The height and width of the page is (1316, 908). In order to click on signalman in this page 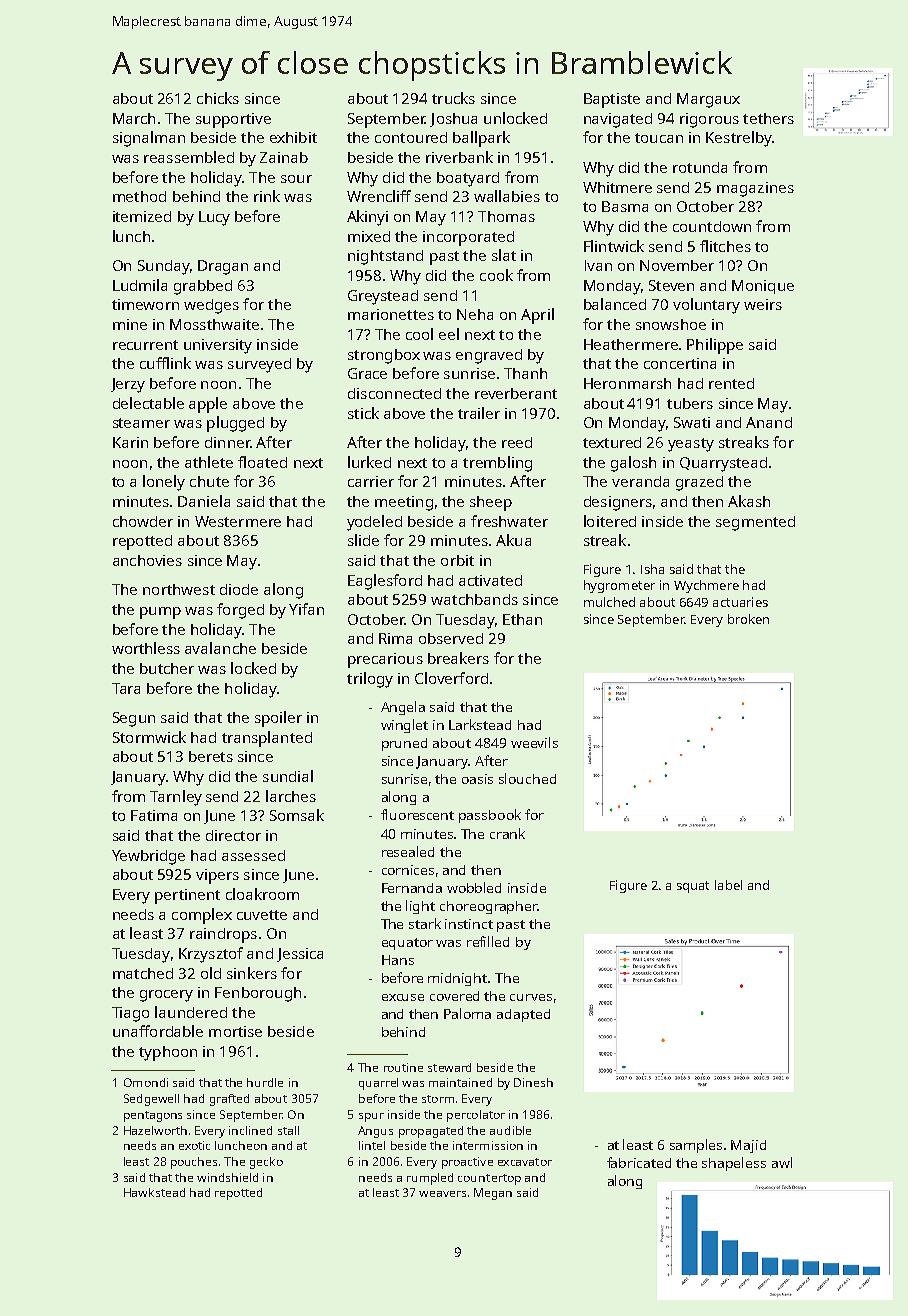, I will do `click(149, 139)`.
